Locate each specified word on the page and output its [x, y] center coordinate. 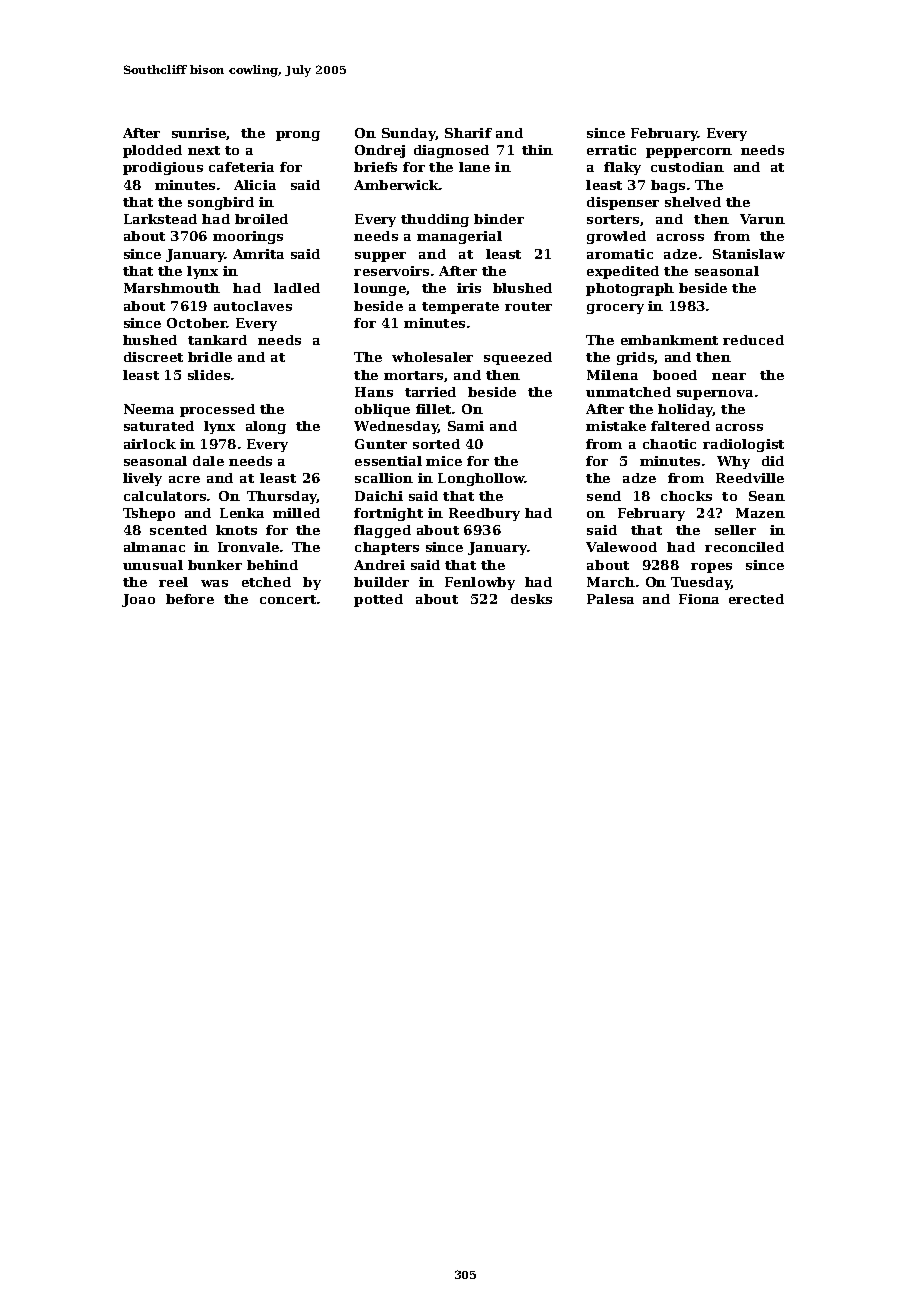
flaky [622, 168]
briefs [375, 167]
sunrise [199, 133]
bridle [210, 357]
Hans [374, 392]
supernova [715, 395]
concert [288, 599]
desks [531, 599]
